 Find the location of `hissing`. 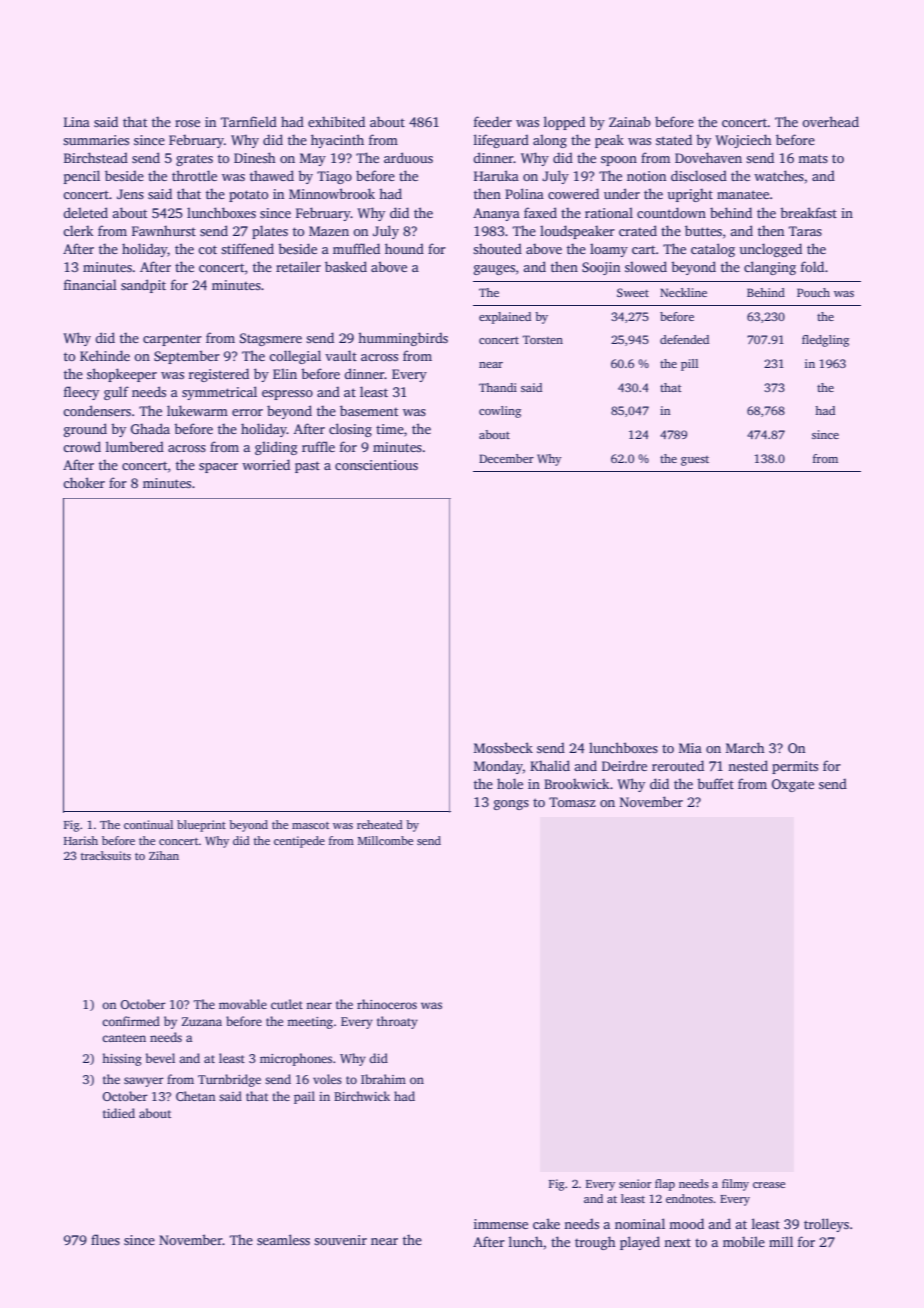

hissing is located at coordinates (122, 1059).
